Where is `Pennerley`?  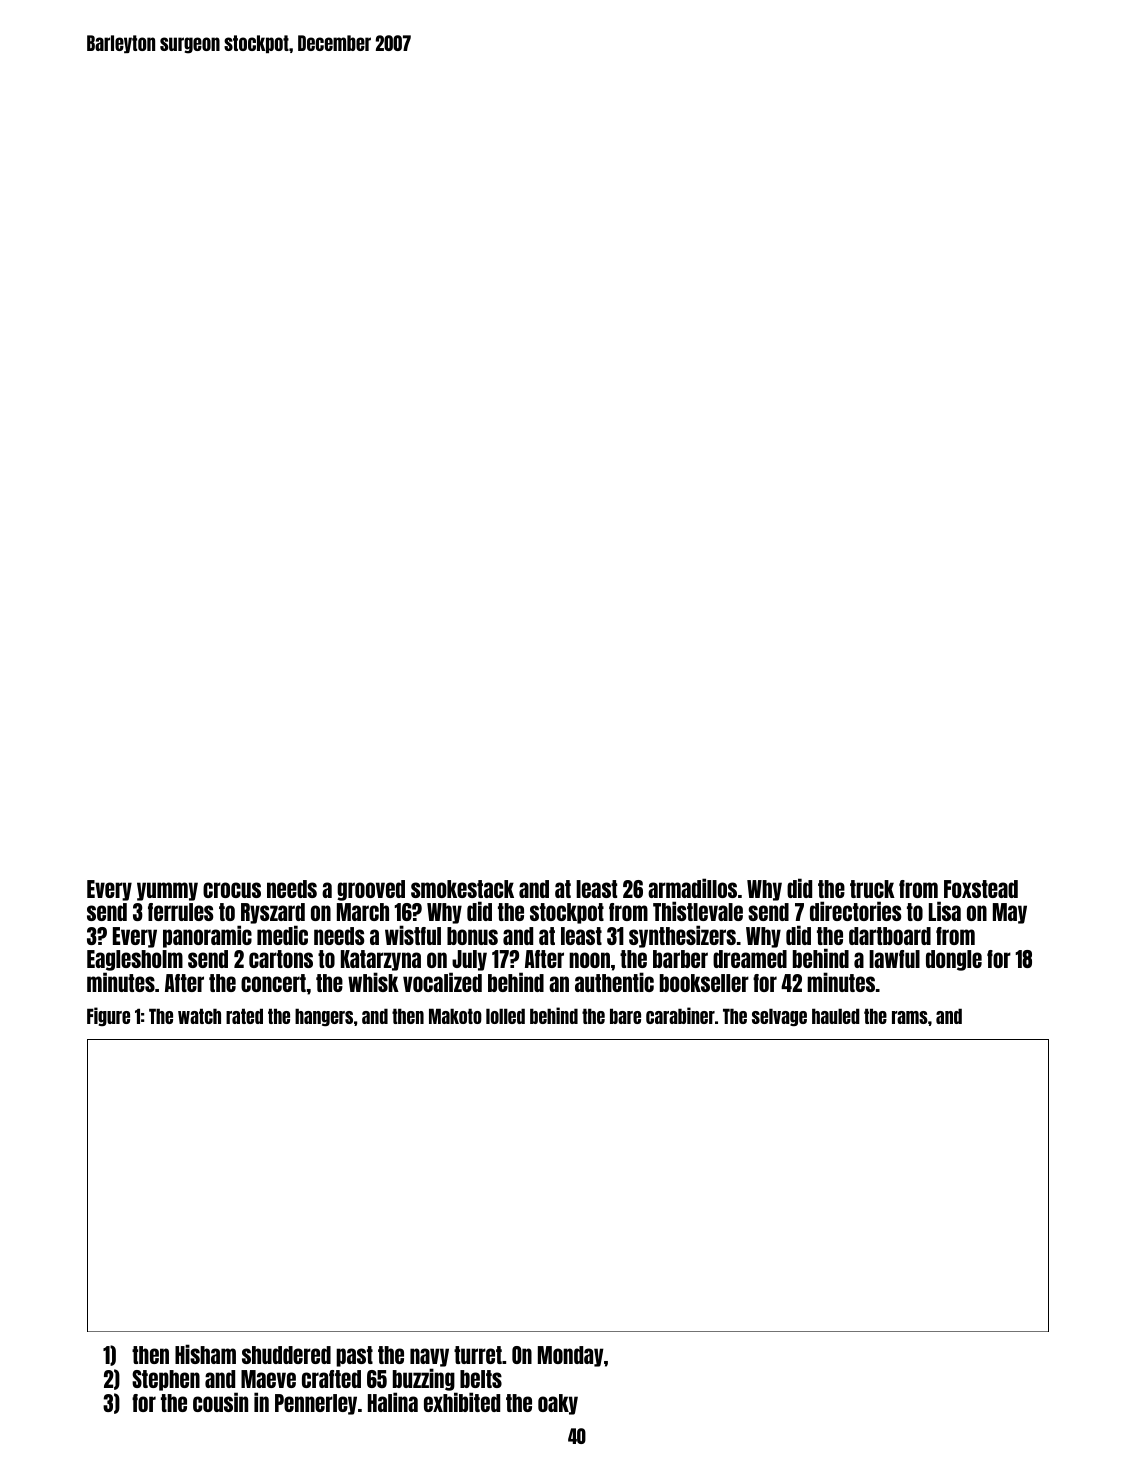
Pennerley is located at coordinates (316, 1404).
